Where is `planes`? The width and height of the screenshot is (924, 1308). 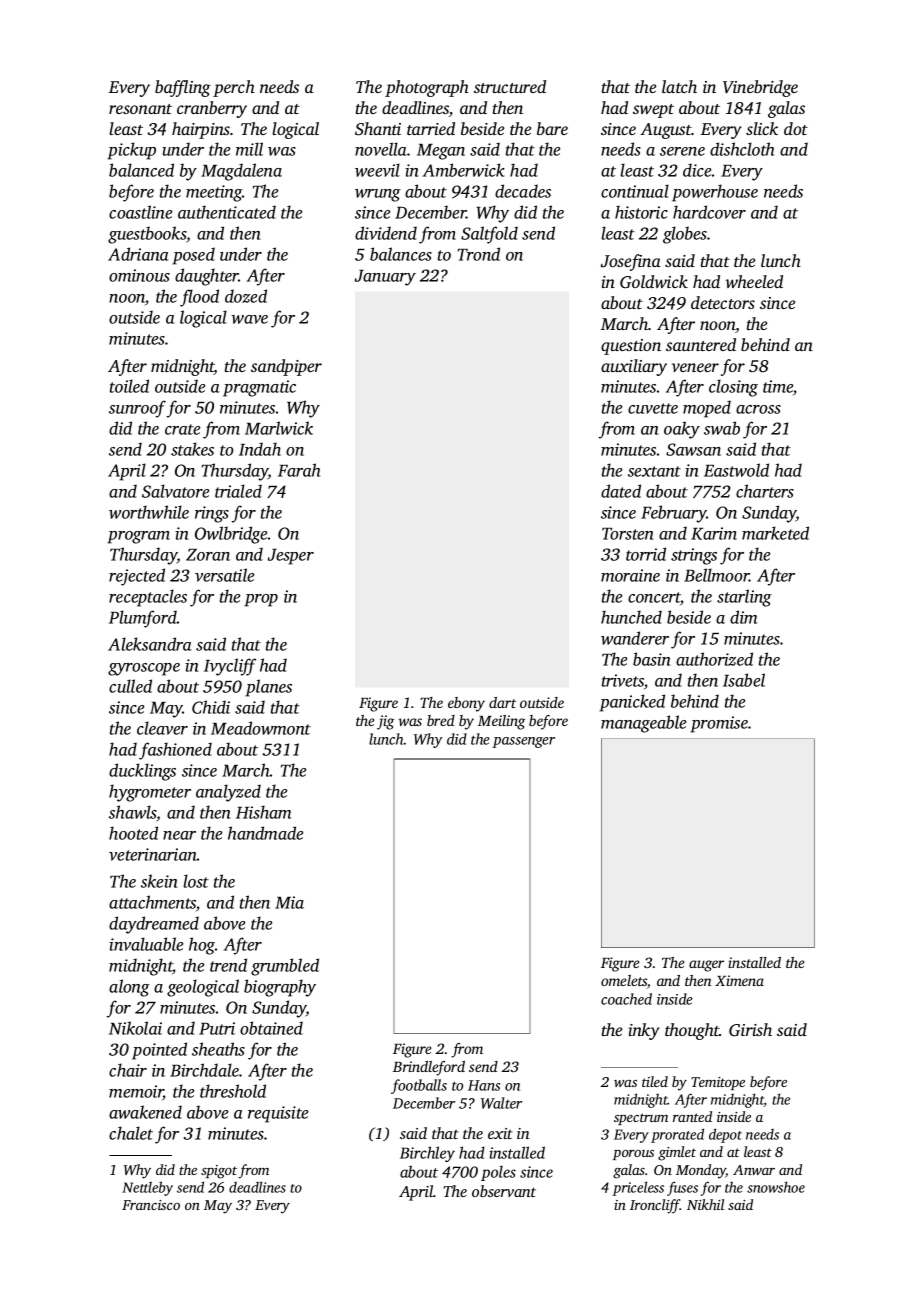 planes is located at coordinates (268, 688).
